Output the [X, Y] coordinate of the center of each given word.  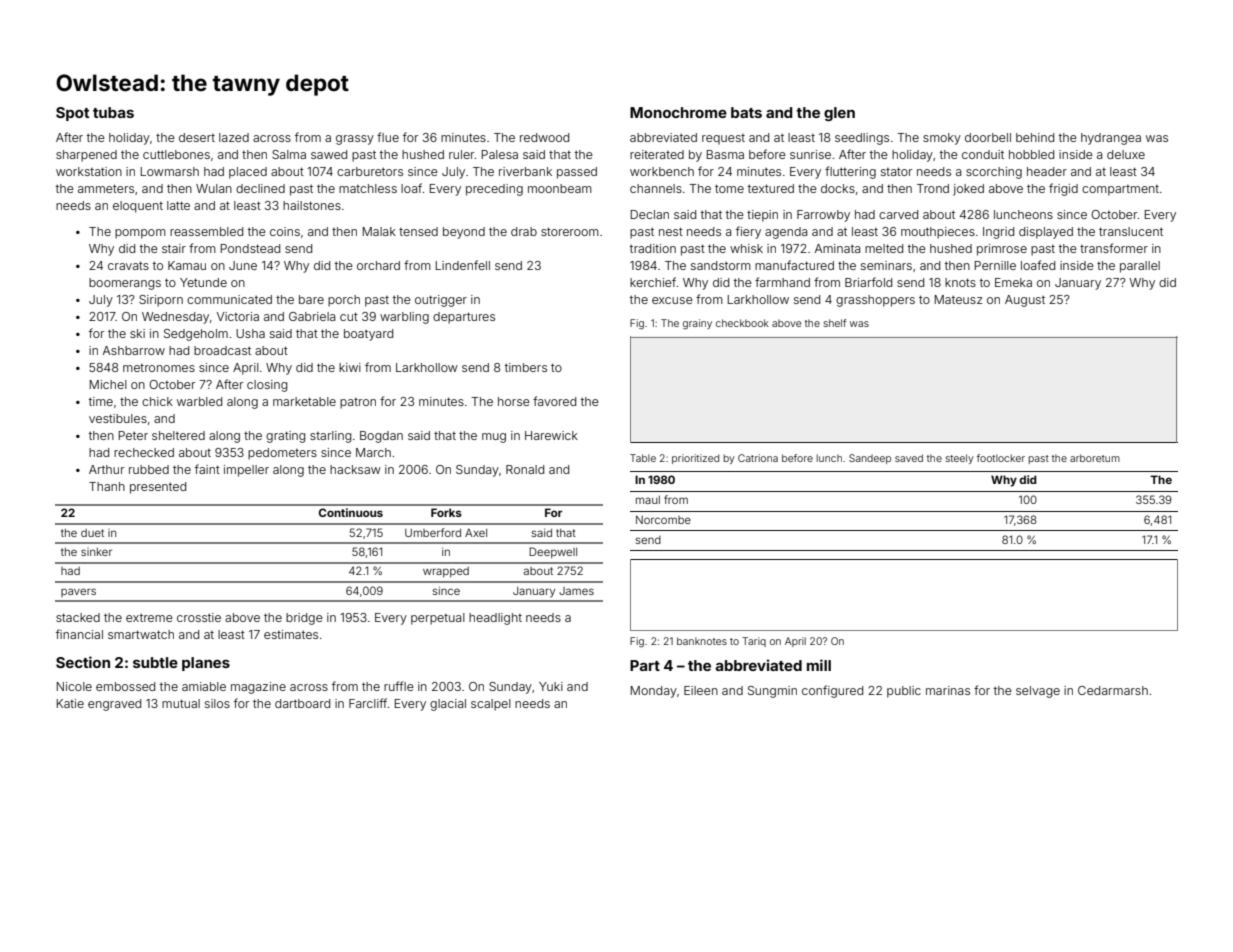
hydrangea [1111, 139]
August [1025, 301]
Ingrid [998, 233]
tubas [113, 112]
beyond [464, 233]
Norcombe [663, 519]
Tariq [754, 642]
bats [746, 112]
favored [554, 401]
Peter [133, 435]
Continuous [351, 512]
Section [83, 662]
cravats [128, 265]
